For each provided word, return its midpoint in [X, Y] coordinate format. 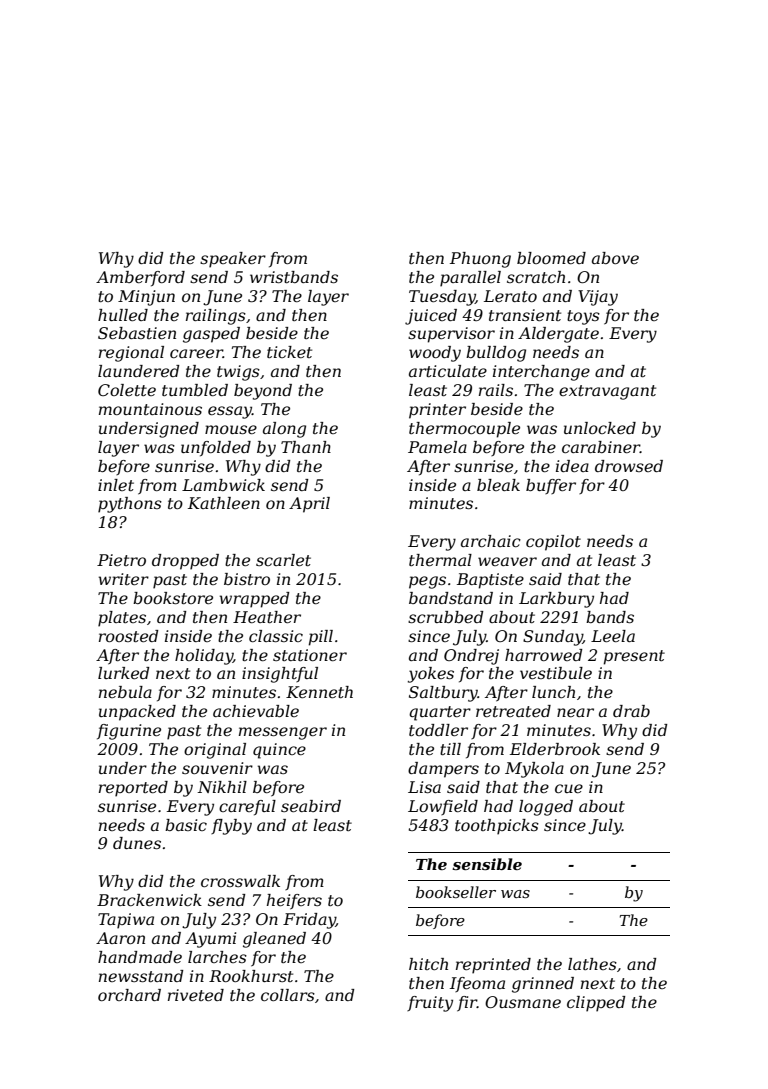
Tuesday [442, 298]
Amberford [140, 279]
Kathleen [224, 503]
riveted [196, 995]
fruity [430, 1004]
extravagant [607, 392]
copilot [553, 543]
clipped [596, 1004]
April [309, 505]
